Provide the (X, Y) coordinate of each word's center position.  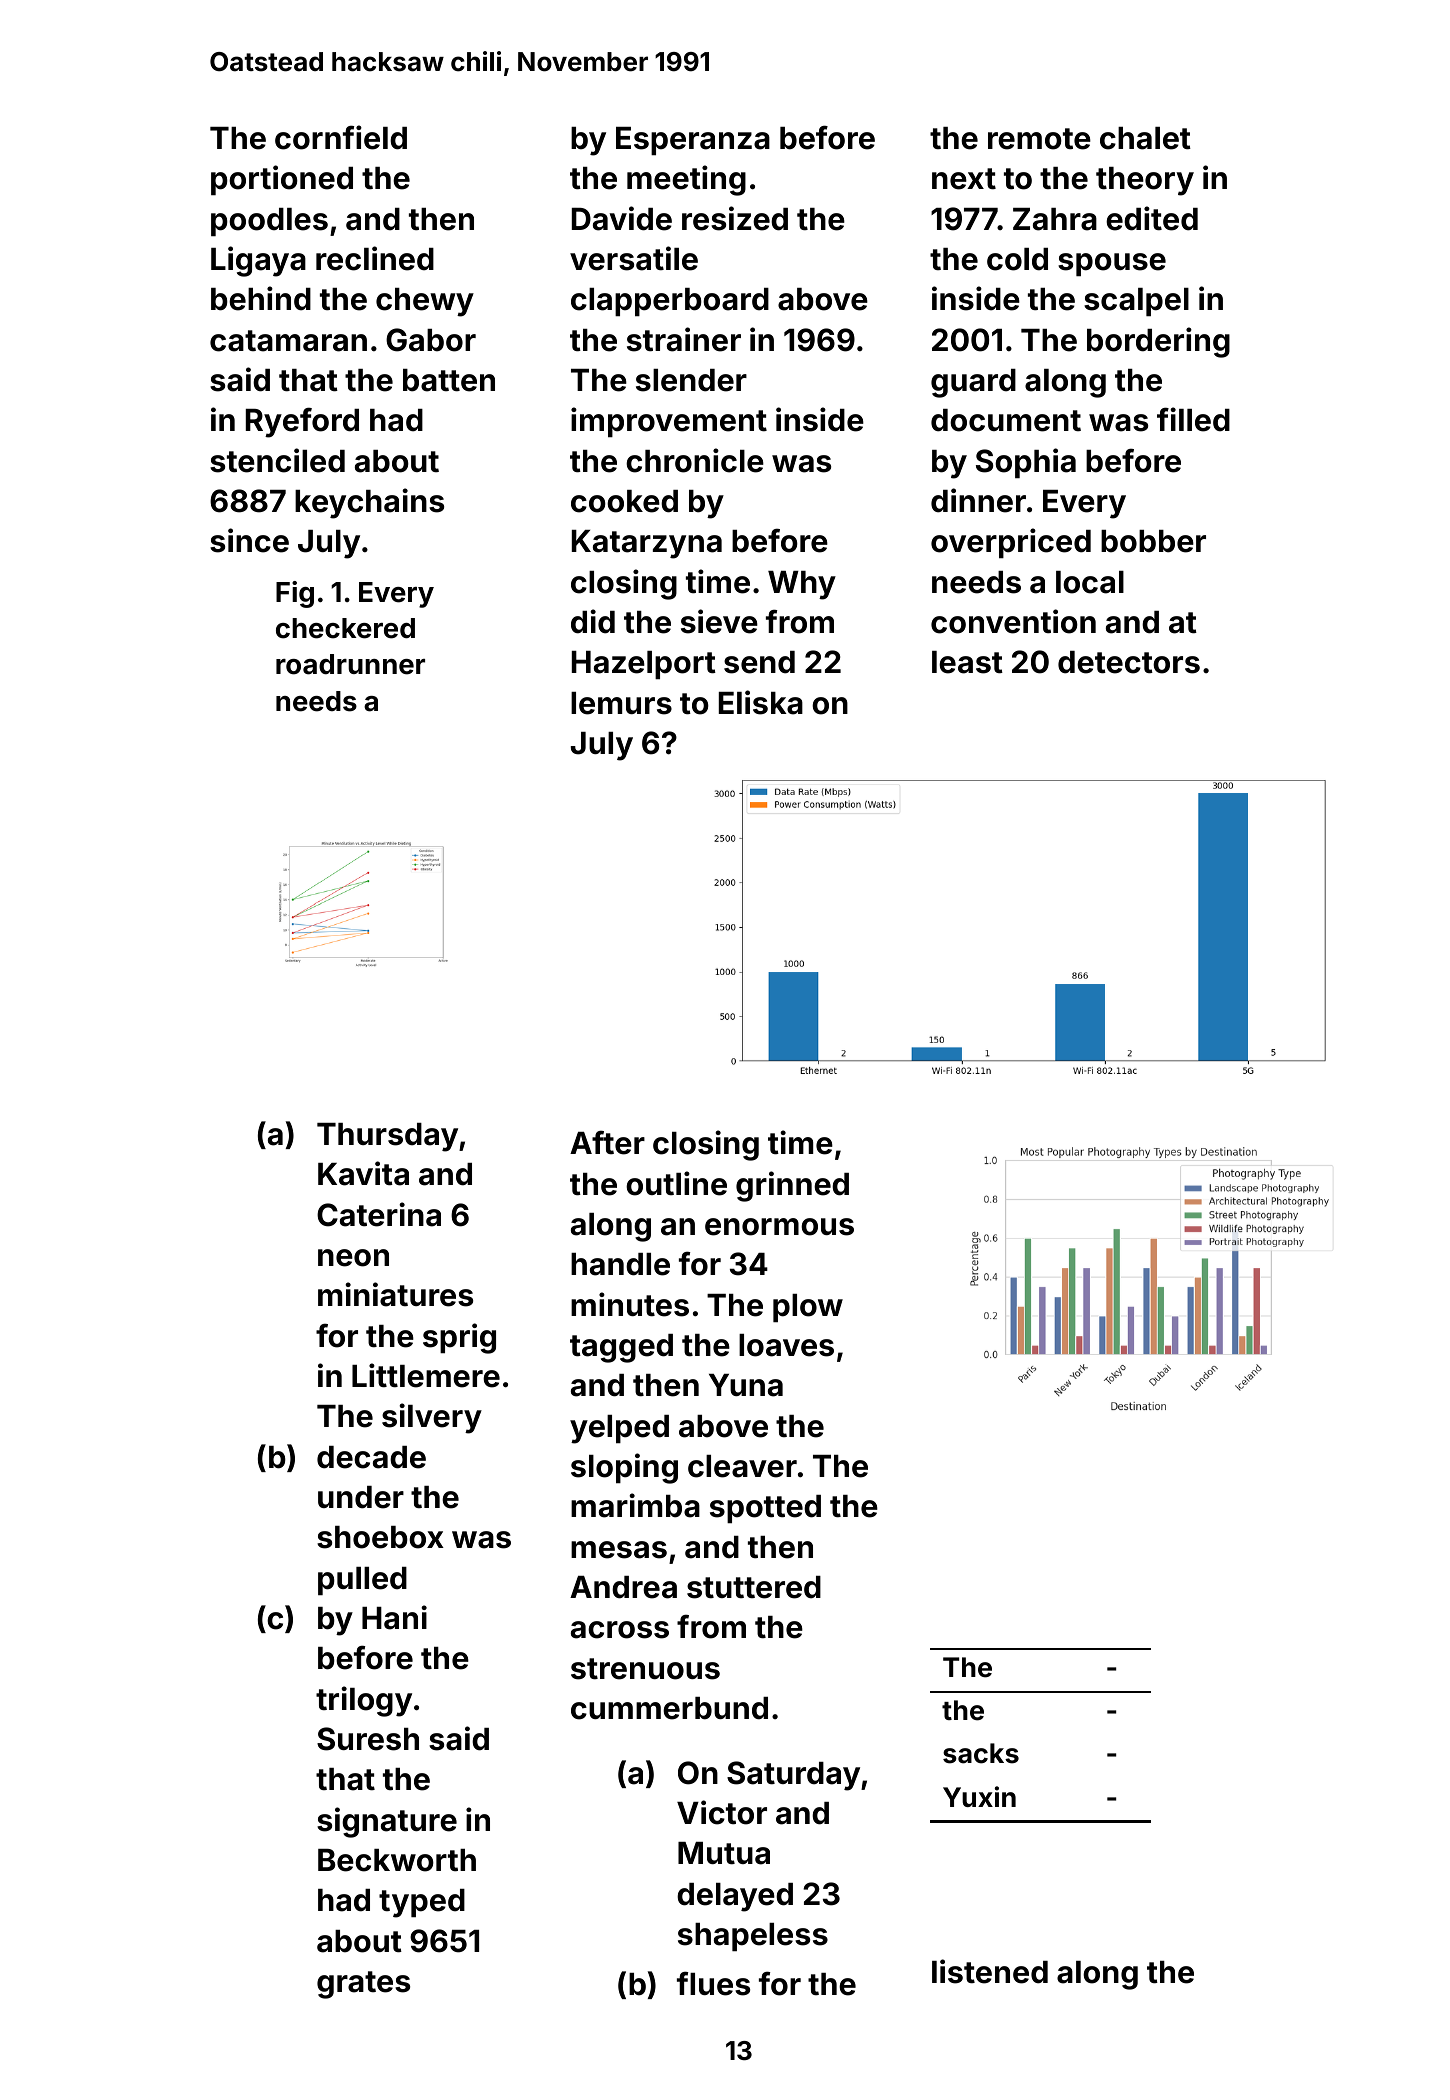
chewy (425, 302)
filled (1193, 419)
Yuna (746, 1385)
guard (973, 383)
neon (353, 1258)
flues (713, 1983)
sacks (981, 1753)
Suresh (368, 1739)
